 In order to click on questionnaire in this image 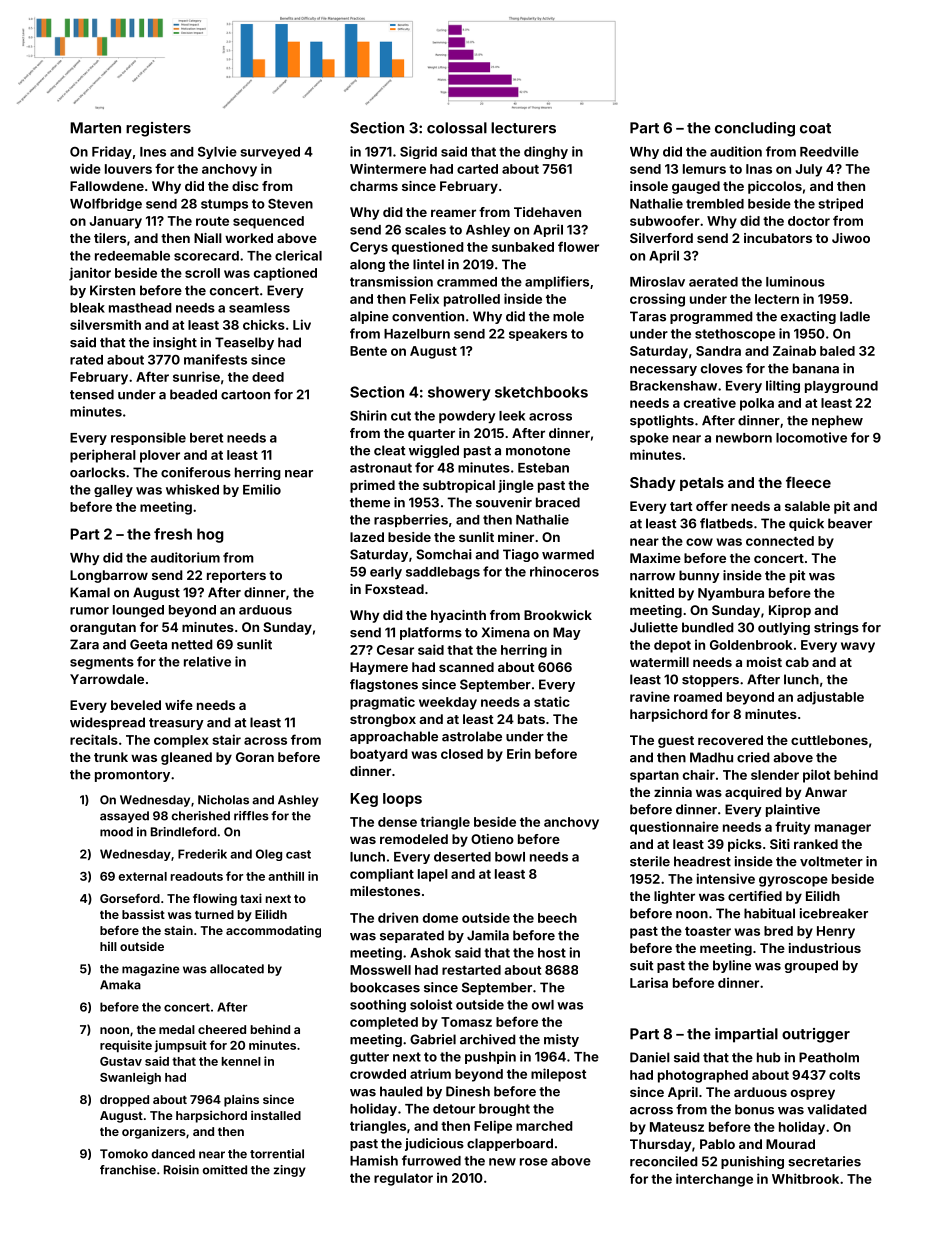, I will do `click(674, 828)`.
